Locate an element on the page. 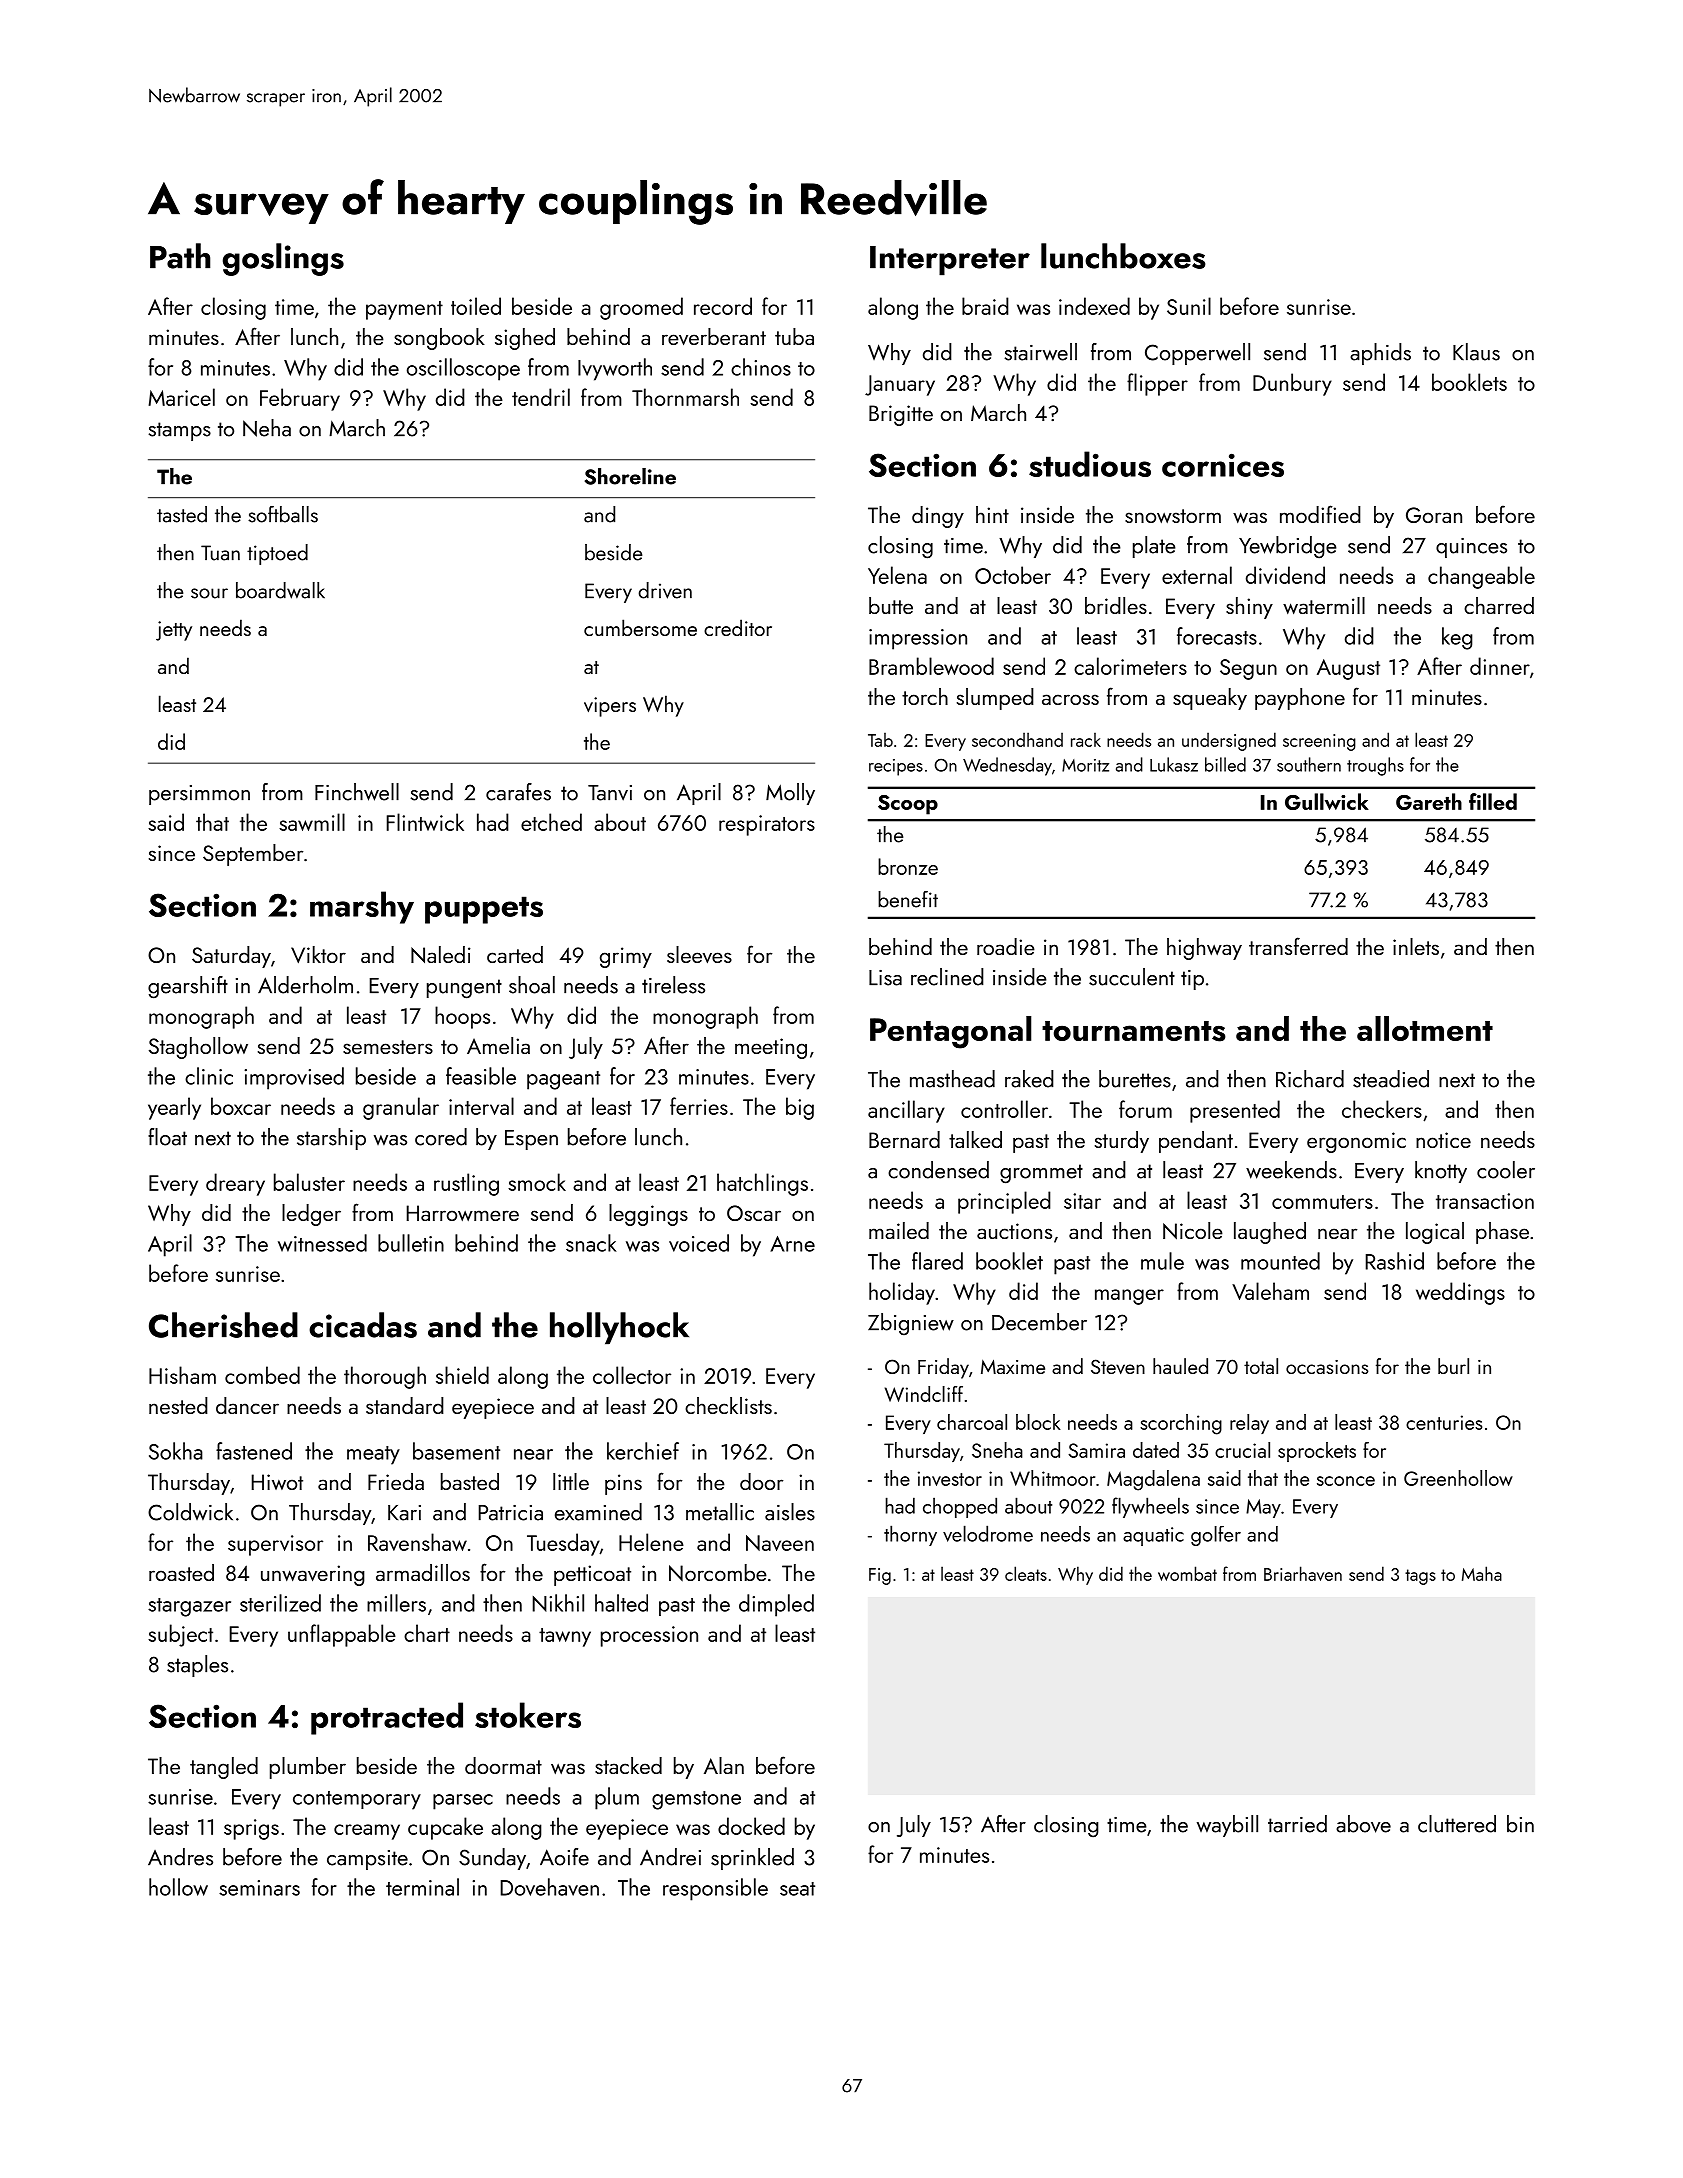 This document has height=2178, width=1683. pungent is located at coordinates (464, 989).
